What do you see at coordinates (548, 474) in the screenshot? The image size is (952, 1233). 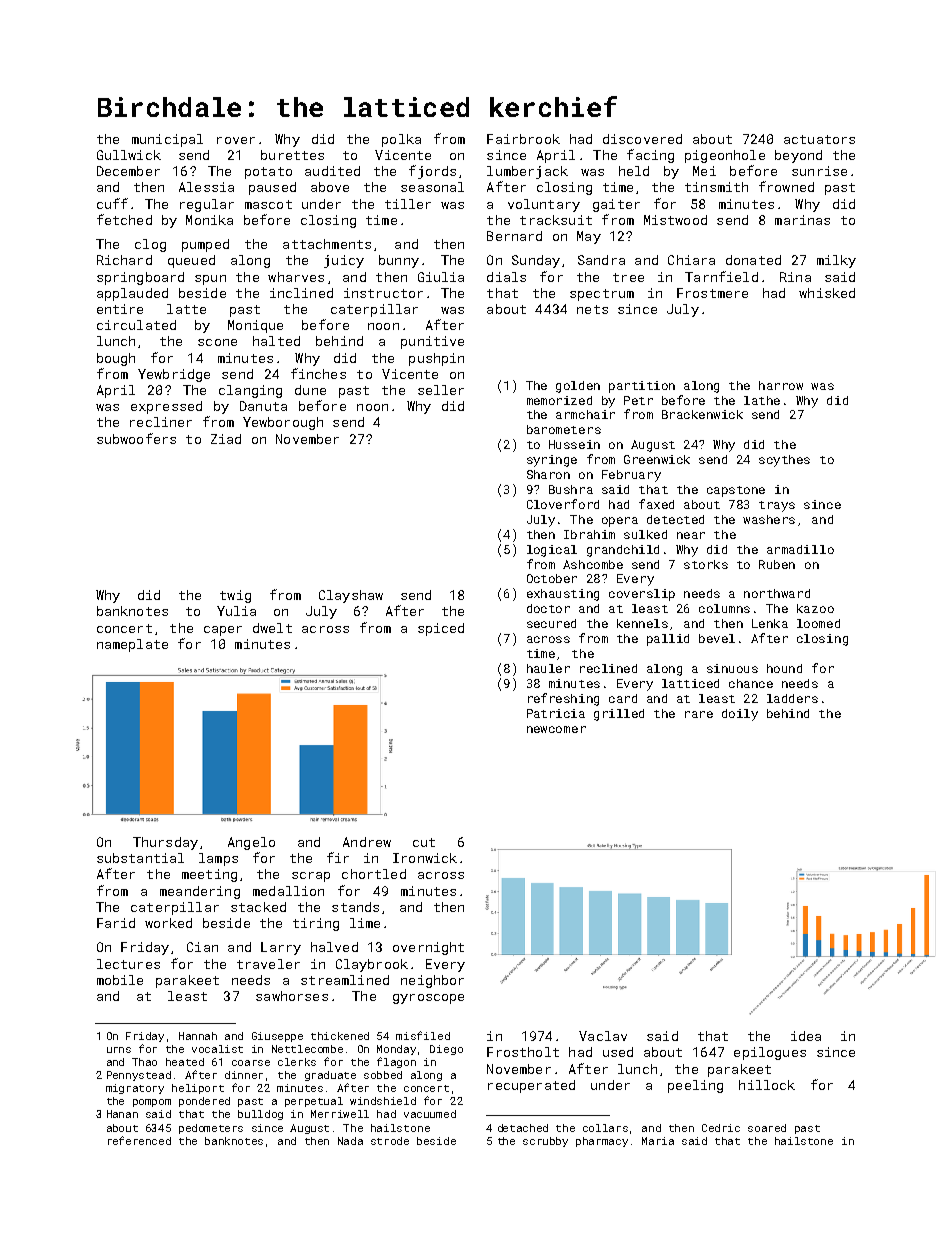 I see `Sharon` at bounding box center [548, 474].
